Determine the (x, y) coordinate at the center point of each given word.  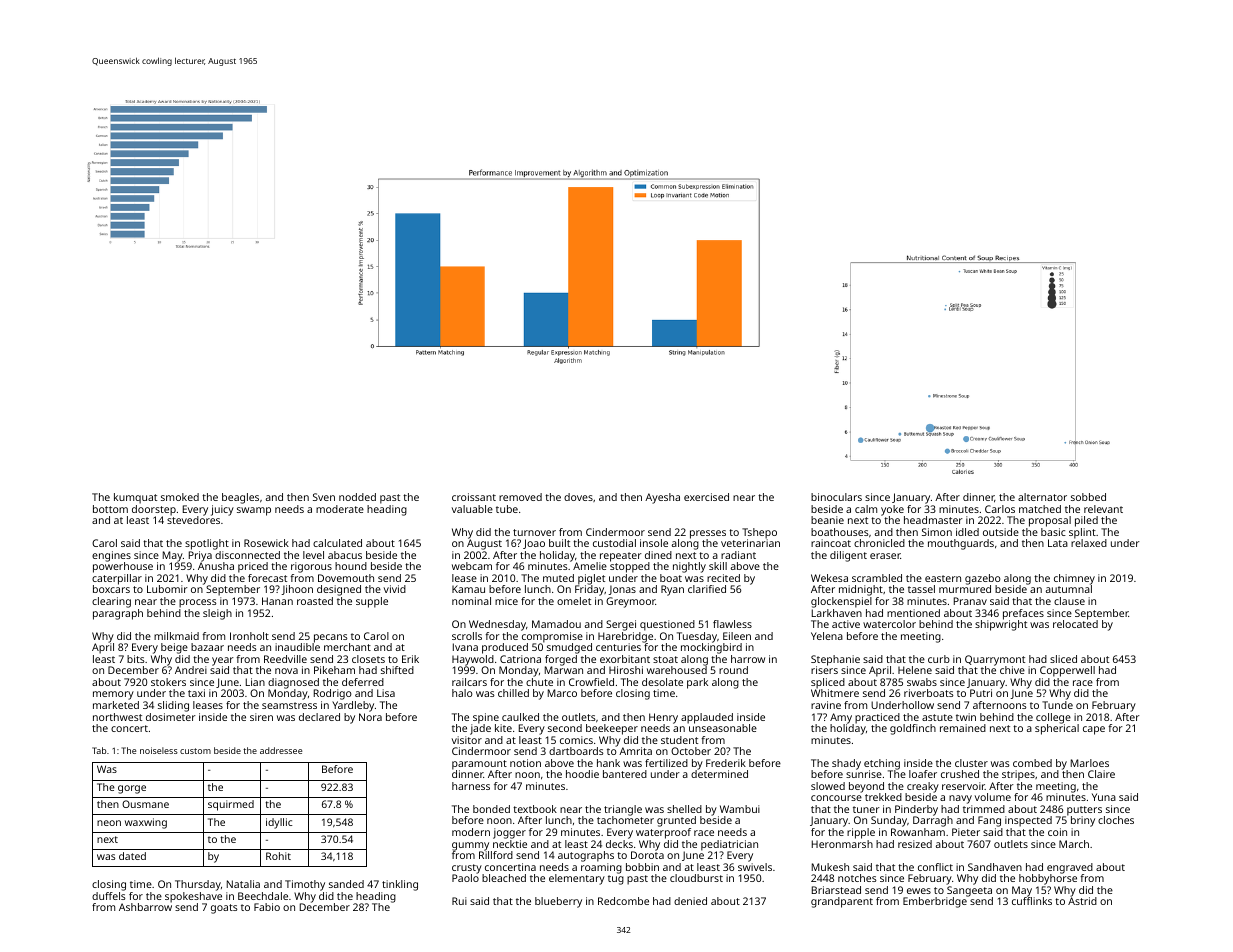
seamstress (289, 705)
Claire (1101, 774)
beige (174, 648)
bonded (491, 809)
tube (507, 509)
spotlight (207, 544)
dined (658, 555)
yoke (892, 510)
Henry (663, 718)
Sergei (621, 625)
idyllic (279, 823)
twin (966, 717)
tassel (921, 589)
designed (339, 590)
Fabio (267, 907)
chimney (1074, 579)
